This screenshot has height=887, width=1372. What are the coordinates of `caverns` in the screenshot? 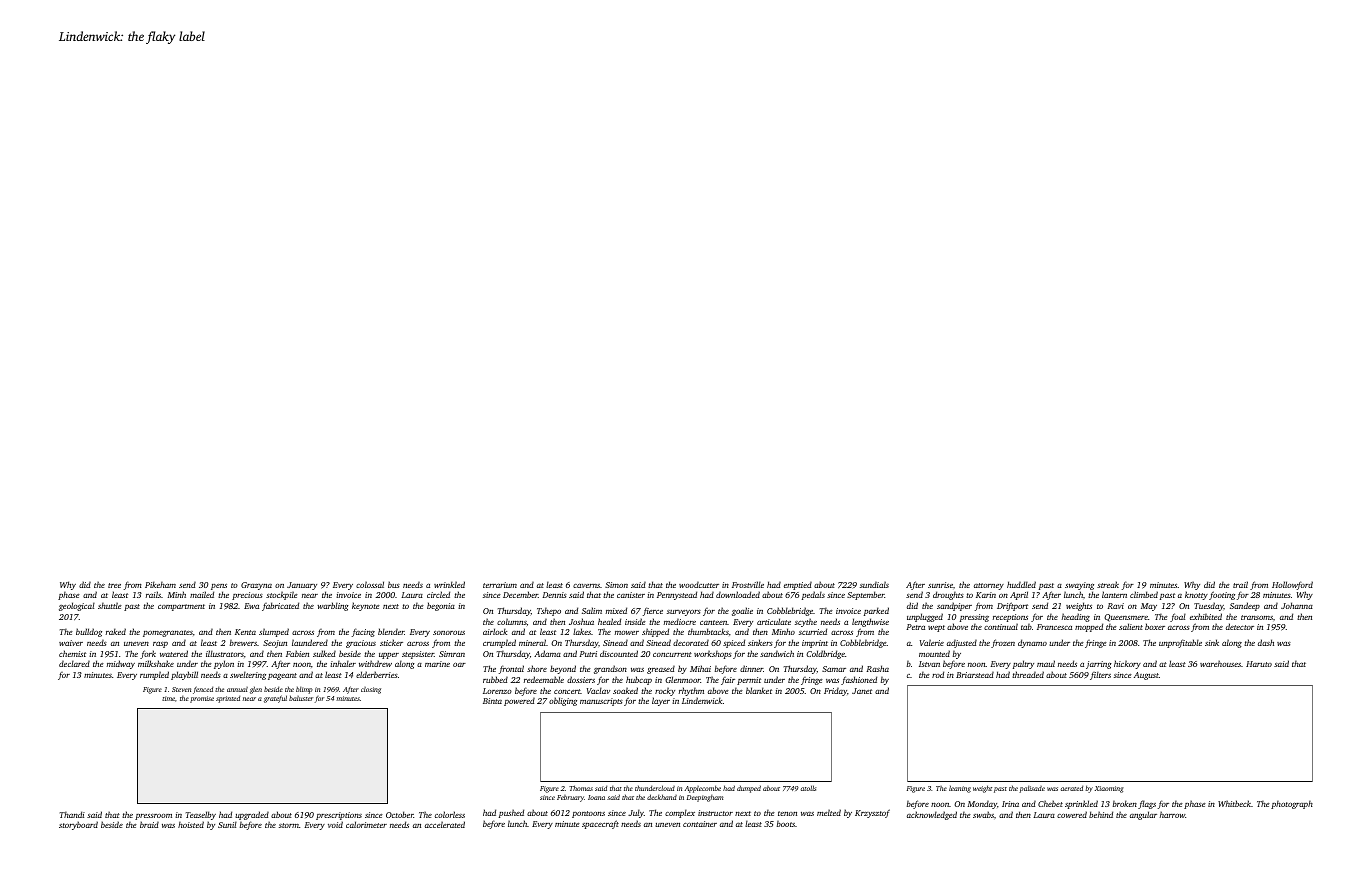 It's located at (586, 586).
